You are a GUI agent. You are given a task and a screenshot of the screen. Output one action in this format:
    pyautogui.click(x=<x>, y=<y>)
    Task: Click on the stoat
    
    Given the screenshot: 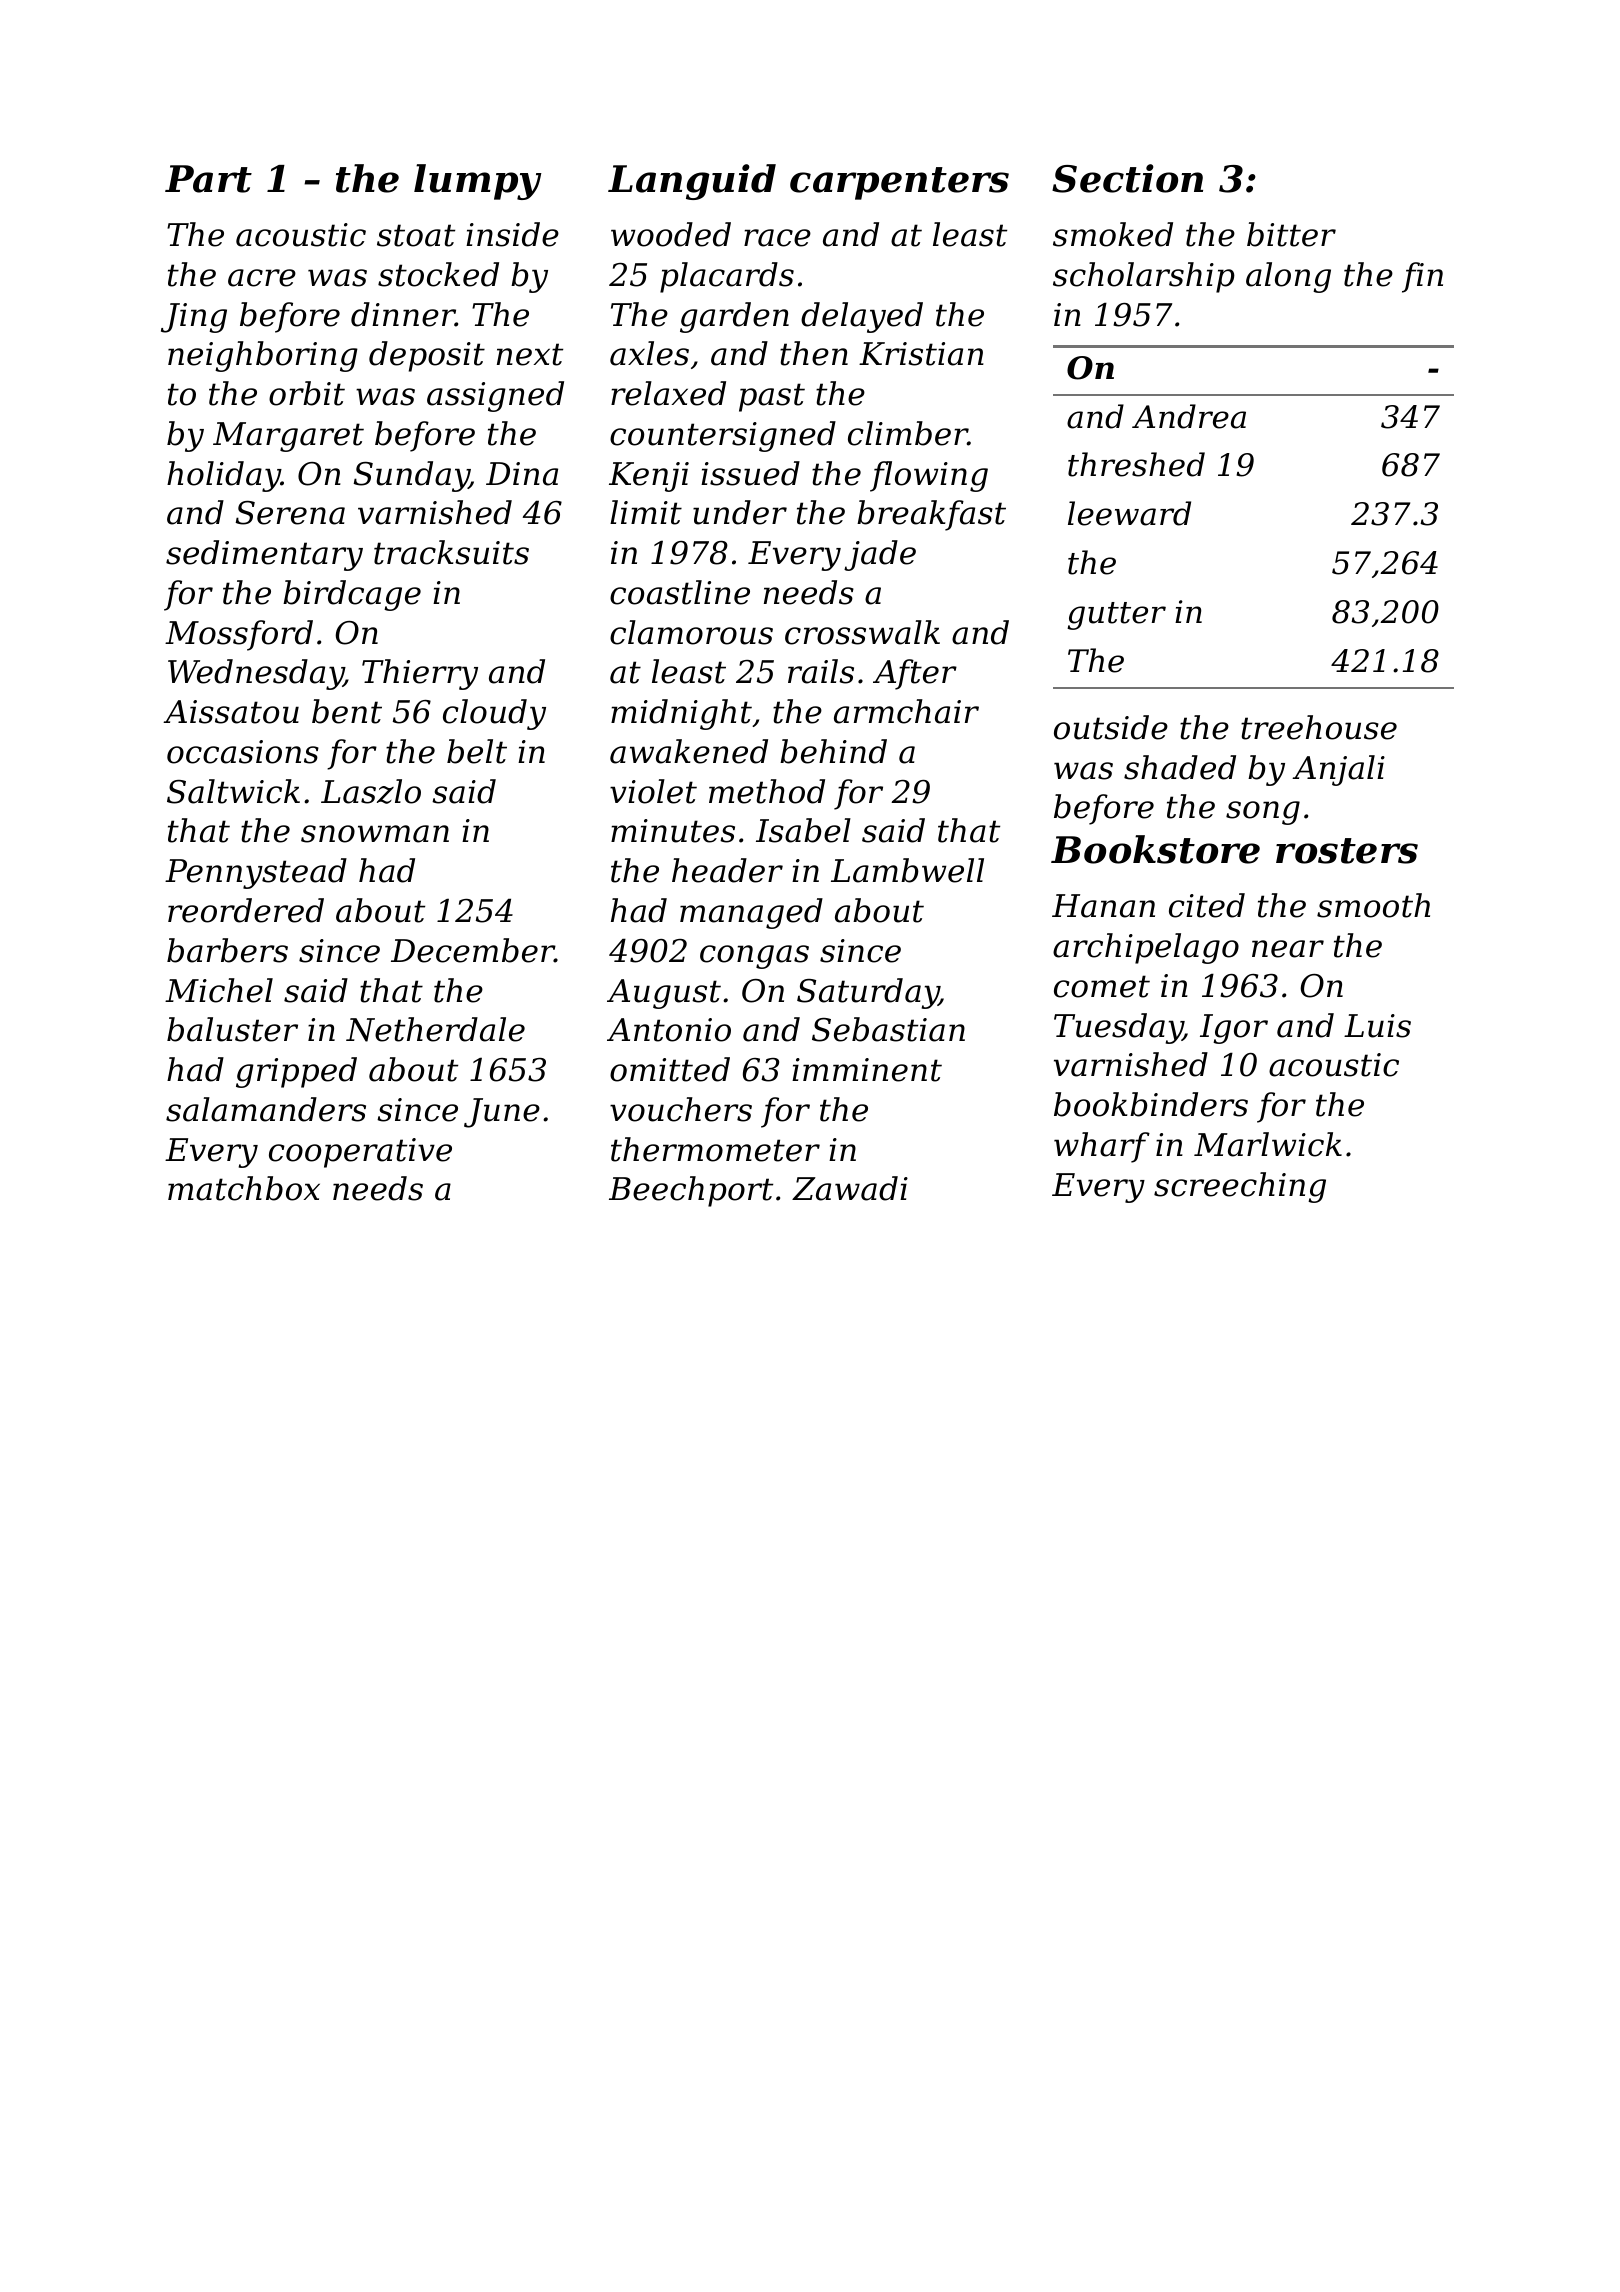 What is the action you would take?
    pyautogui.click(x=416, y=235)
